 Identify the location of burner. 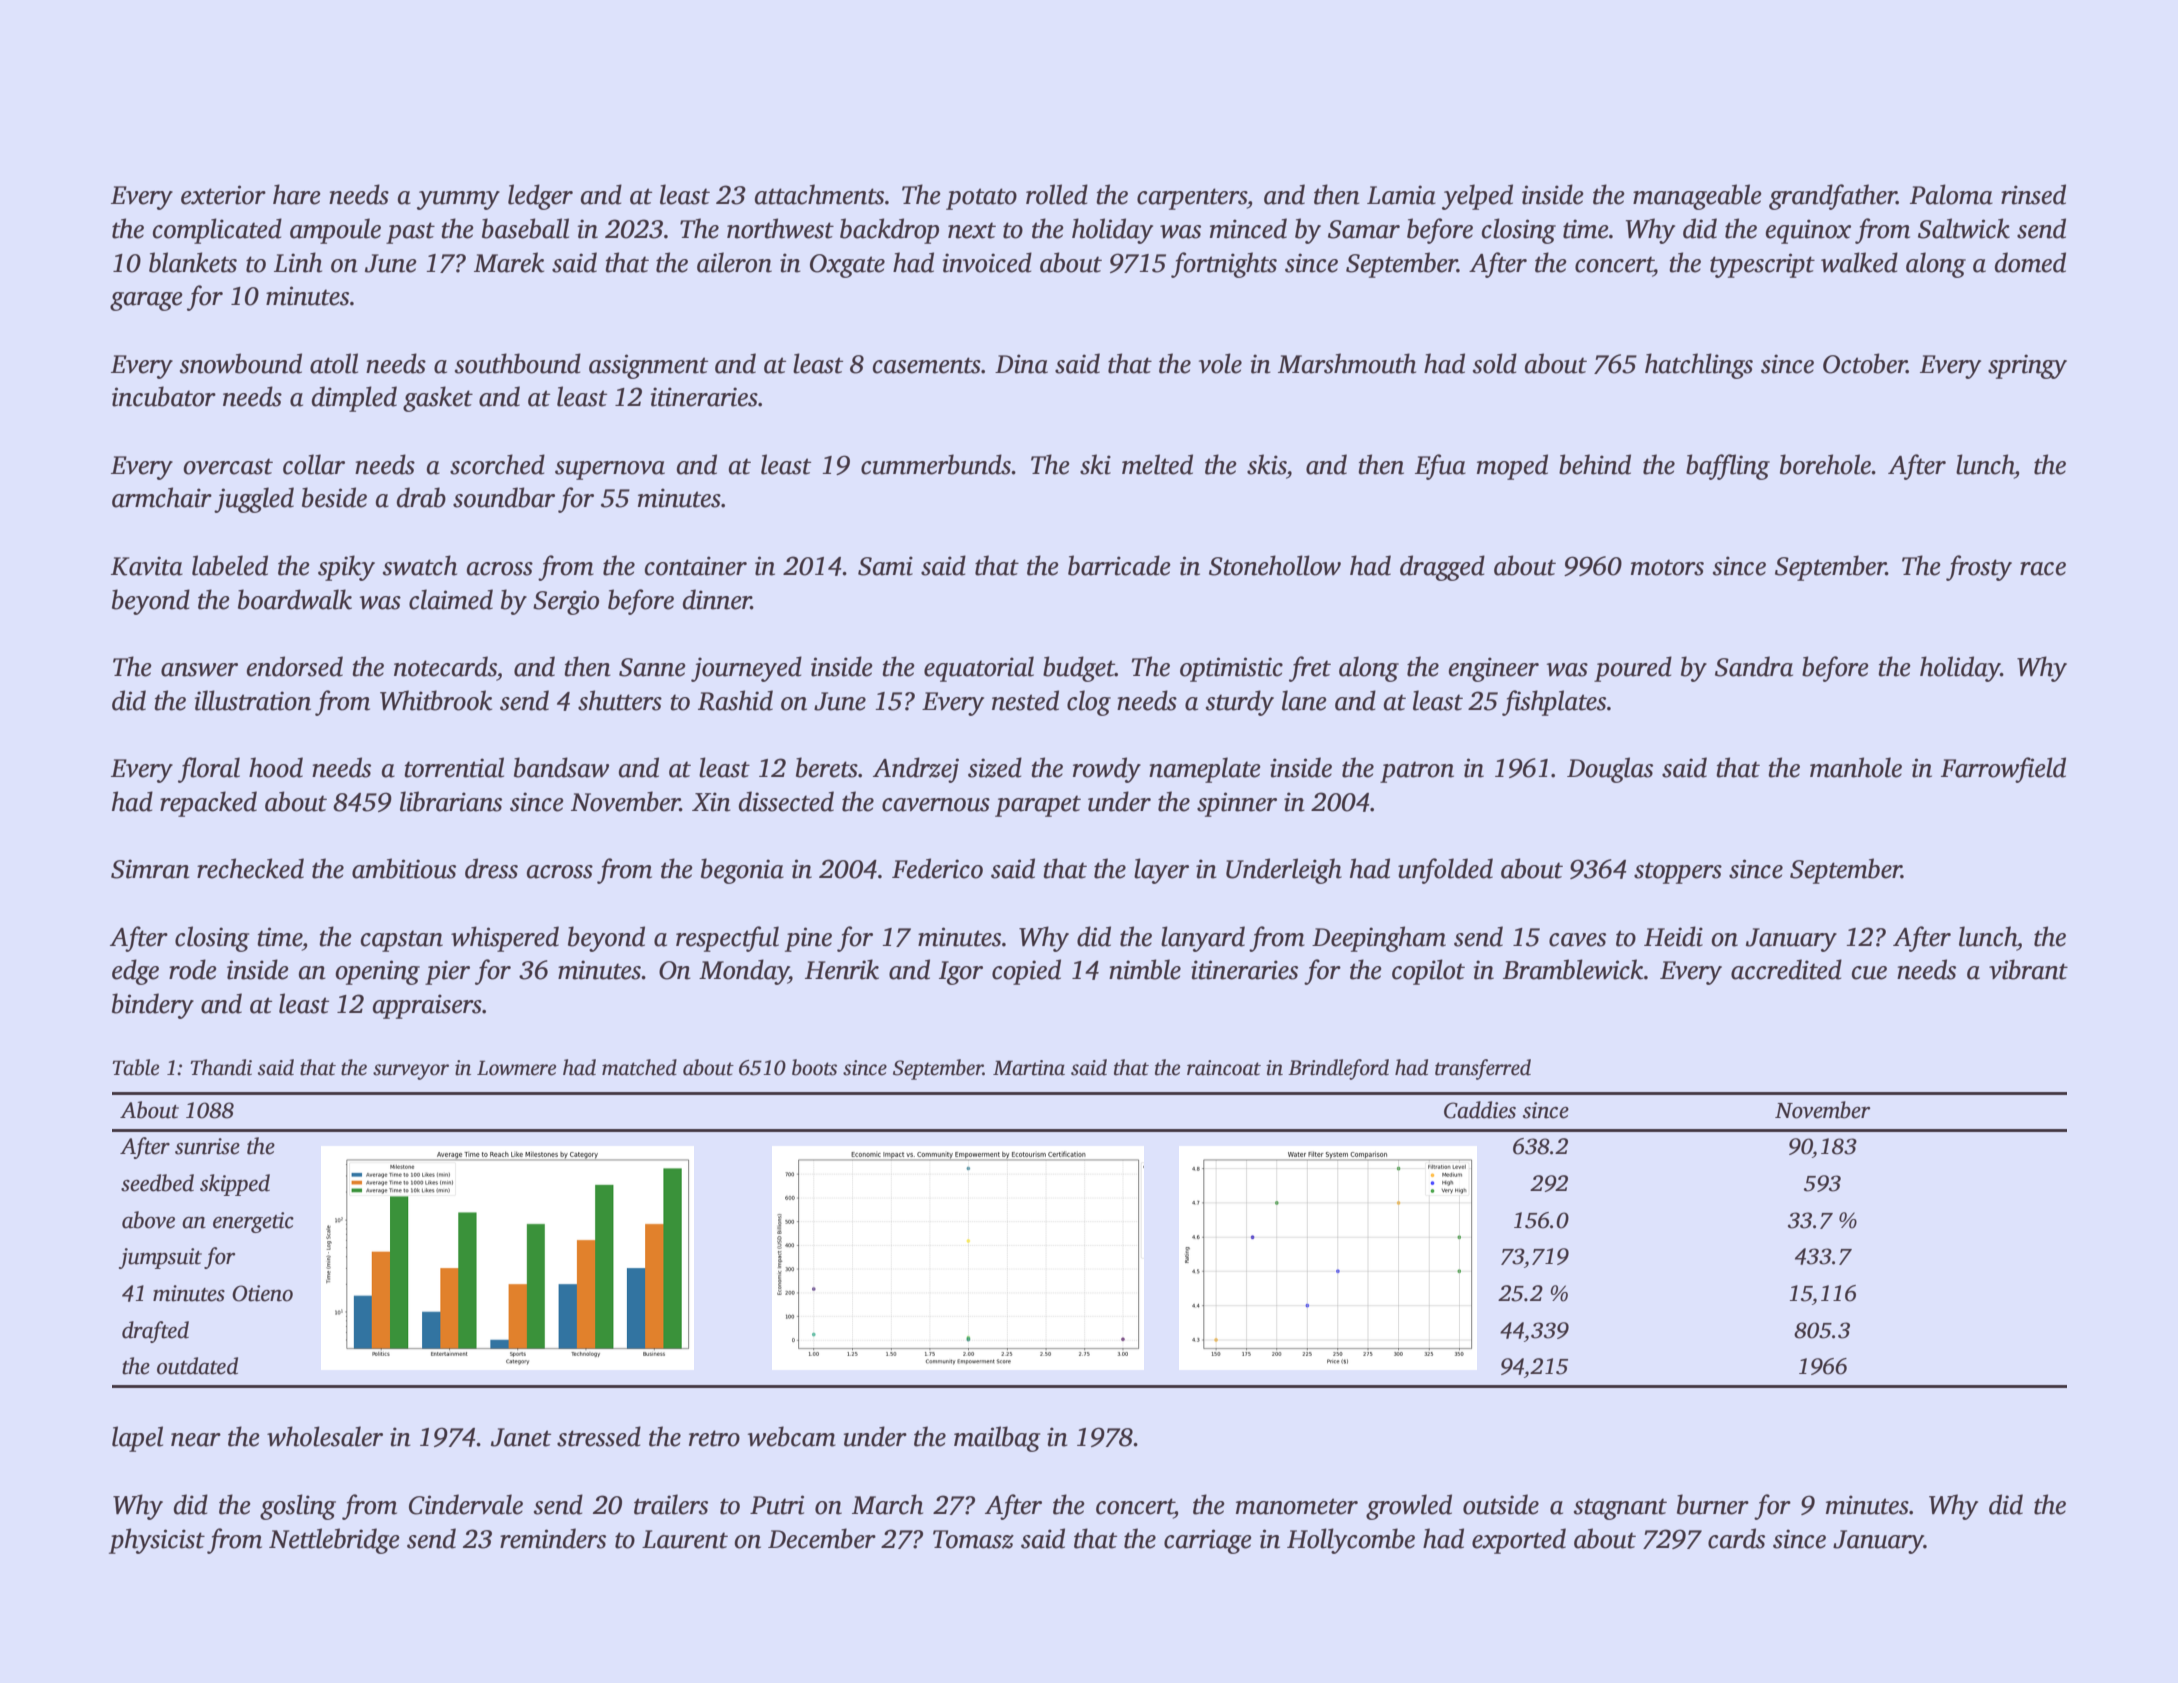
(1713, 1504).
